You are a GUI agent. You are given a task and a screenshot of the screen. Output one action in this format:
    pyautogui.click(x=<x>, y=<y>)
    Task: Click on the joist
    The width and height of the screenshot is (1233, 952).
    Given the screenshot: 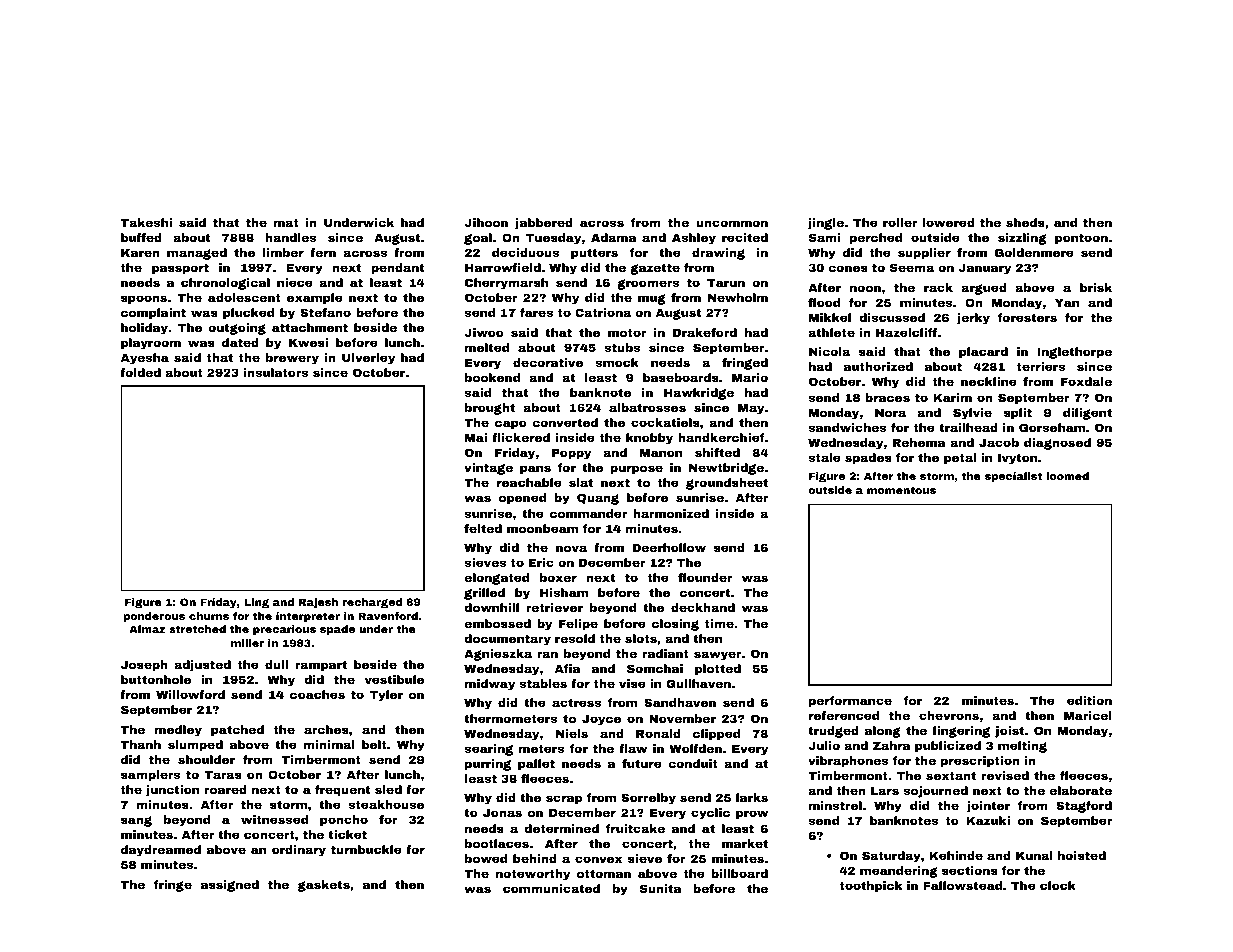 What is the action you would take?
    pyautogui.click(x=1009, y=732)
